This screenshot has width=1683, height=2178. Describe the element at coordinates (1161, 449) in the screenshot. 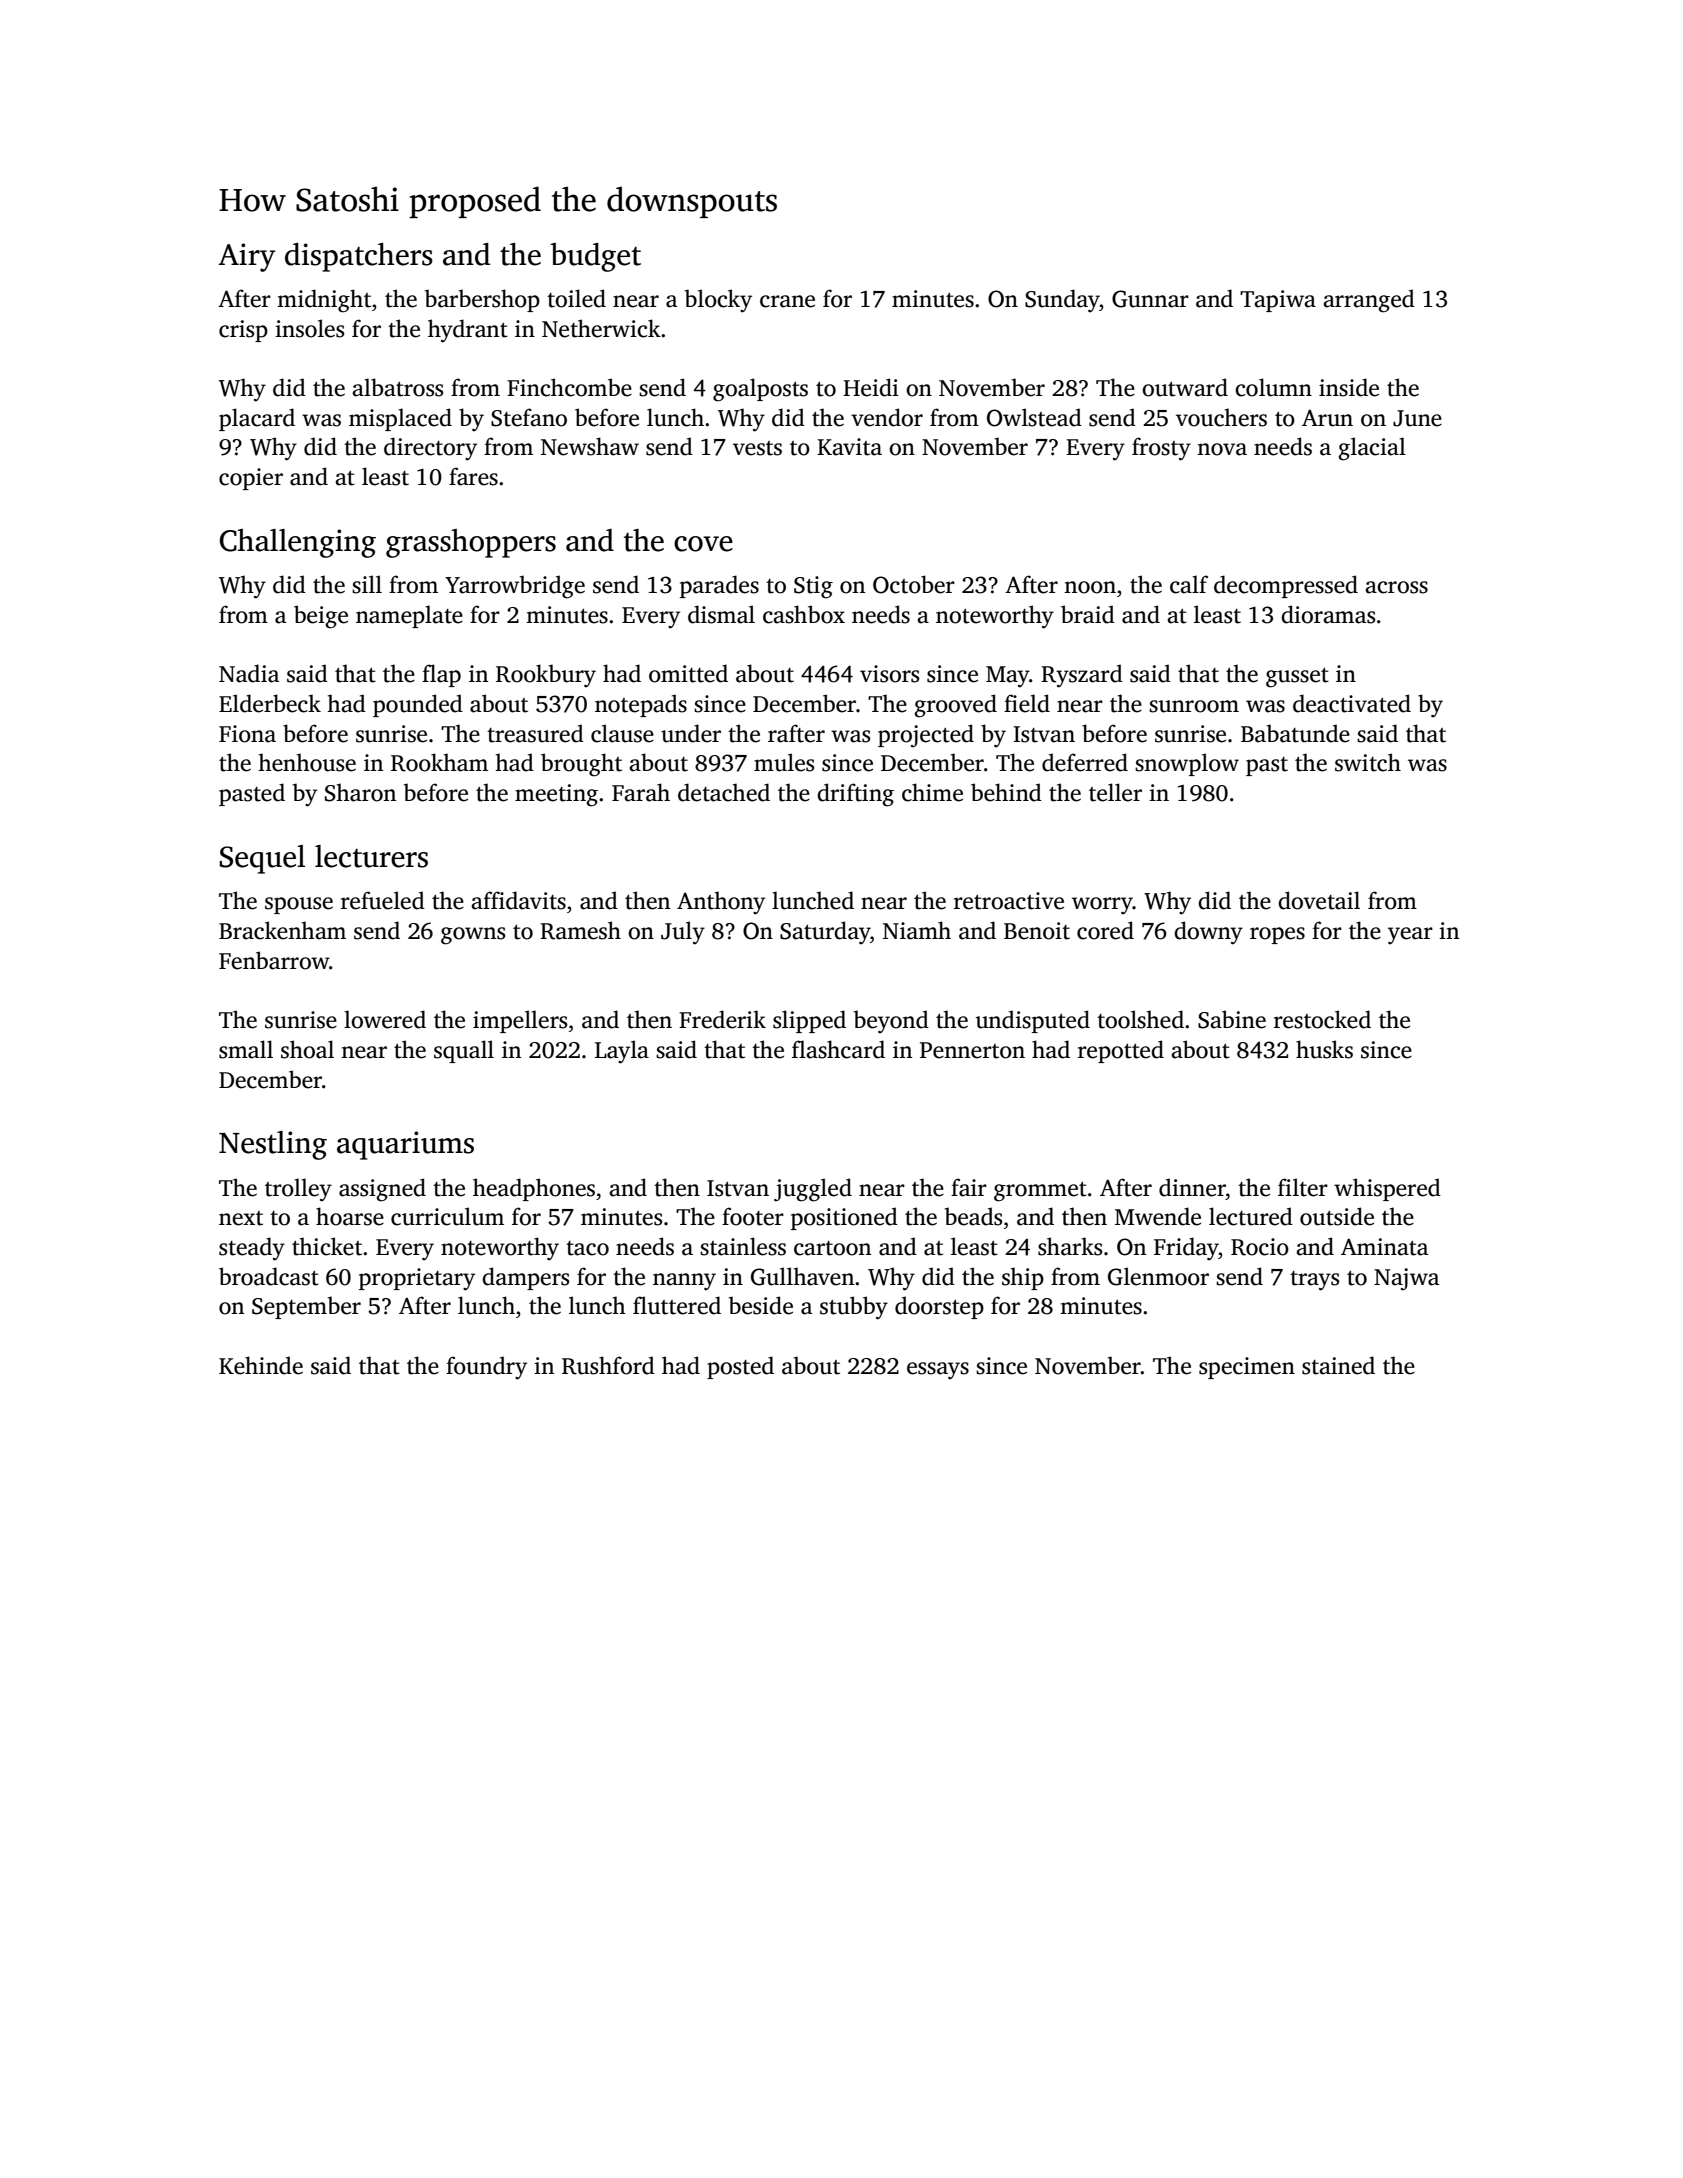

I see `frosty` at that location.
